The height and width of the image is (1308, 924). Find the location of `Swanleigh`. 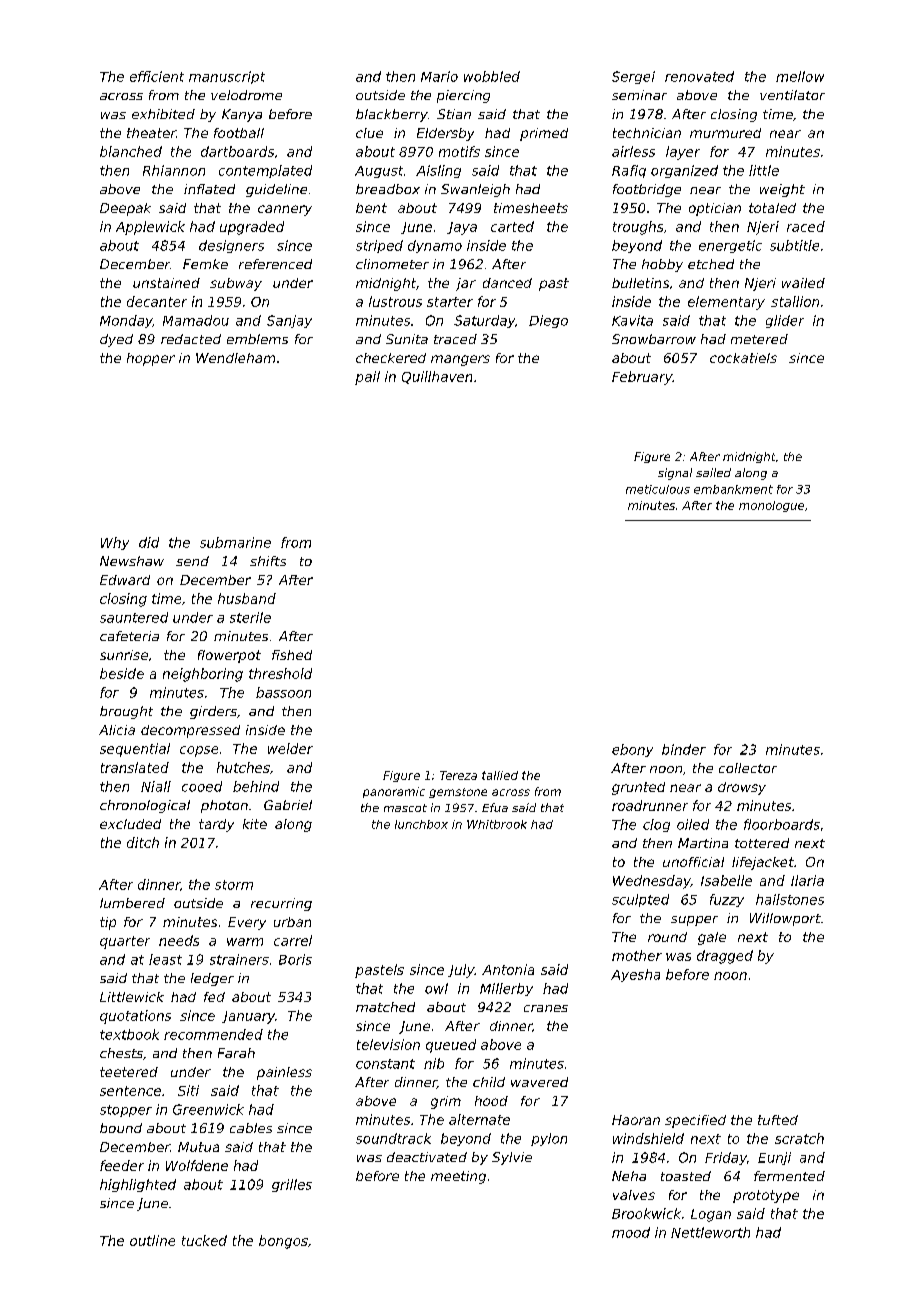

Swanleigh is located at coordinates (475, 190).
